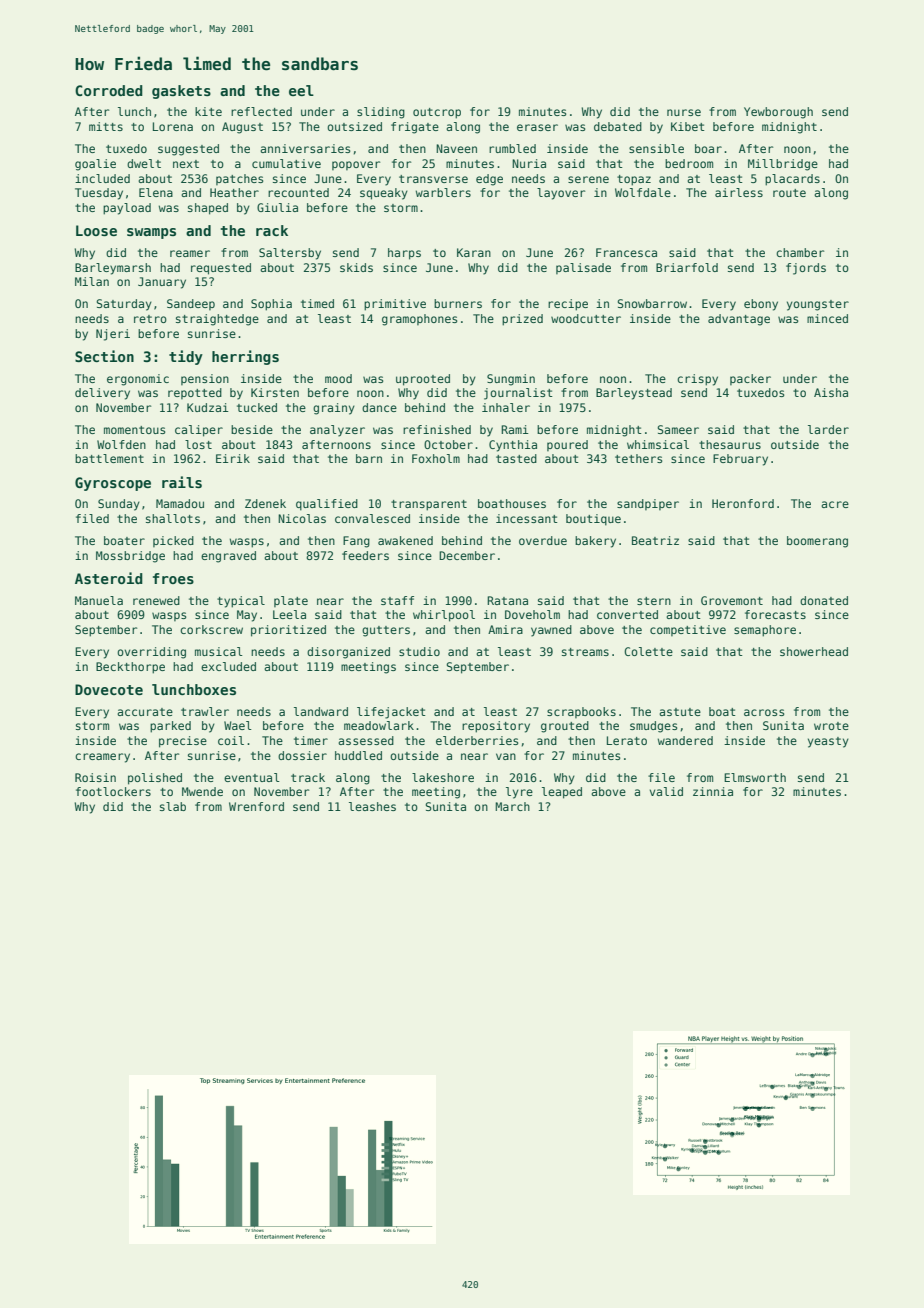 The image size is (924, 1308). What do you see at coordinates (186, 164) in the screenshot?
I see `next` at bounding box center [186, 164].
